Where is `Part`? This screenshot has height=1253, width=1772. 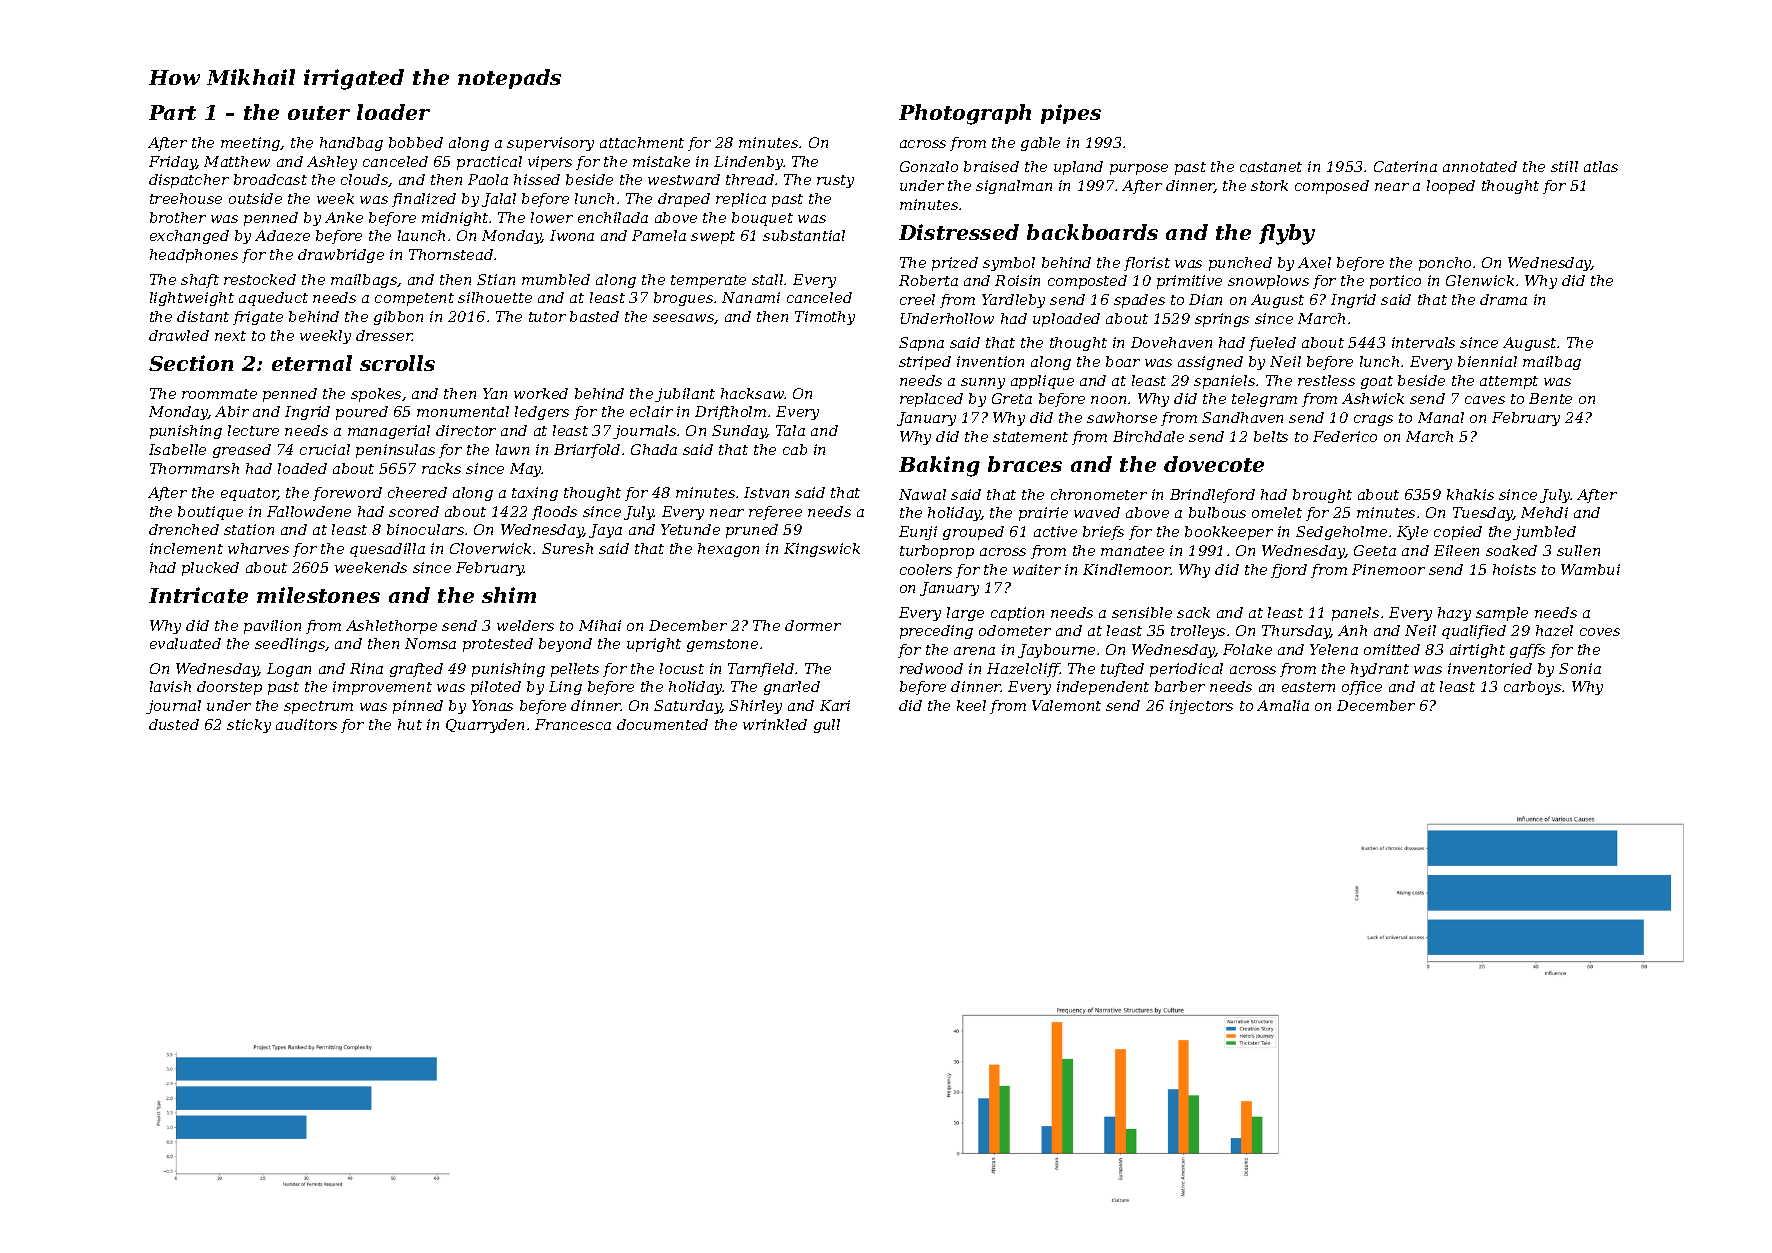
Part is located at coordinates (172, 112).
